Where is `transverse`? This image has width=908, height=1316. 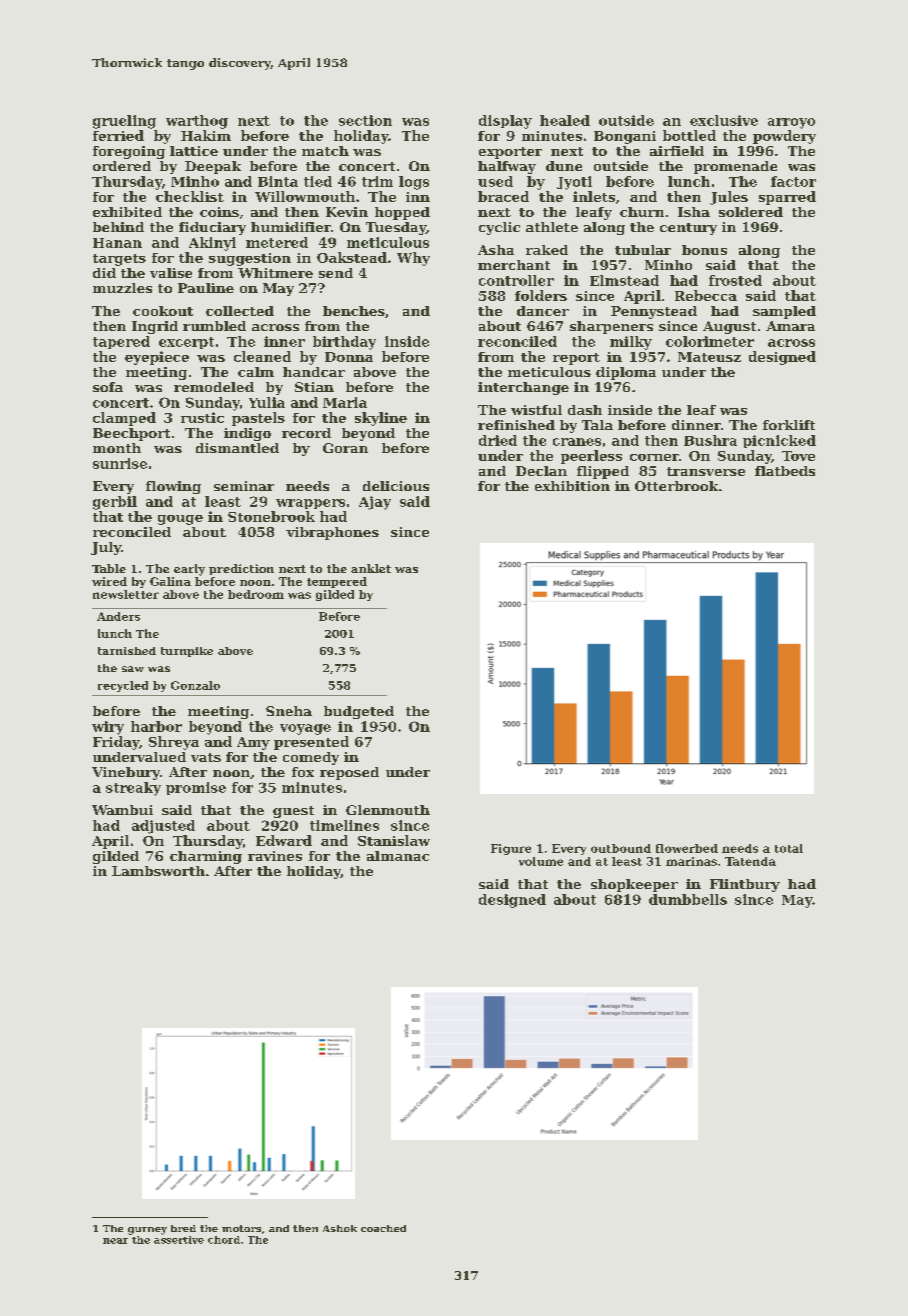
transverse is located at coordinates (706, 471).
